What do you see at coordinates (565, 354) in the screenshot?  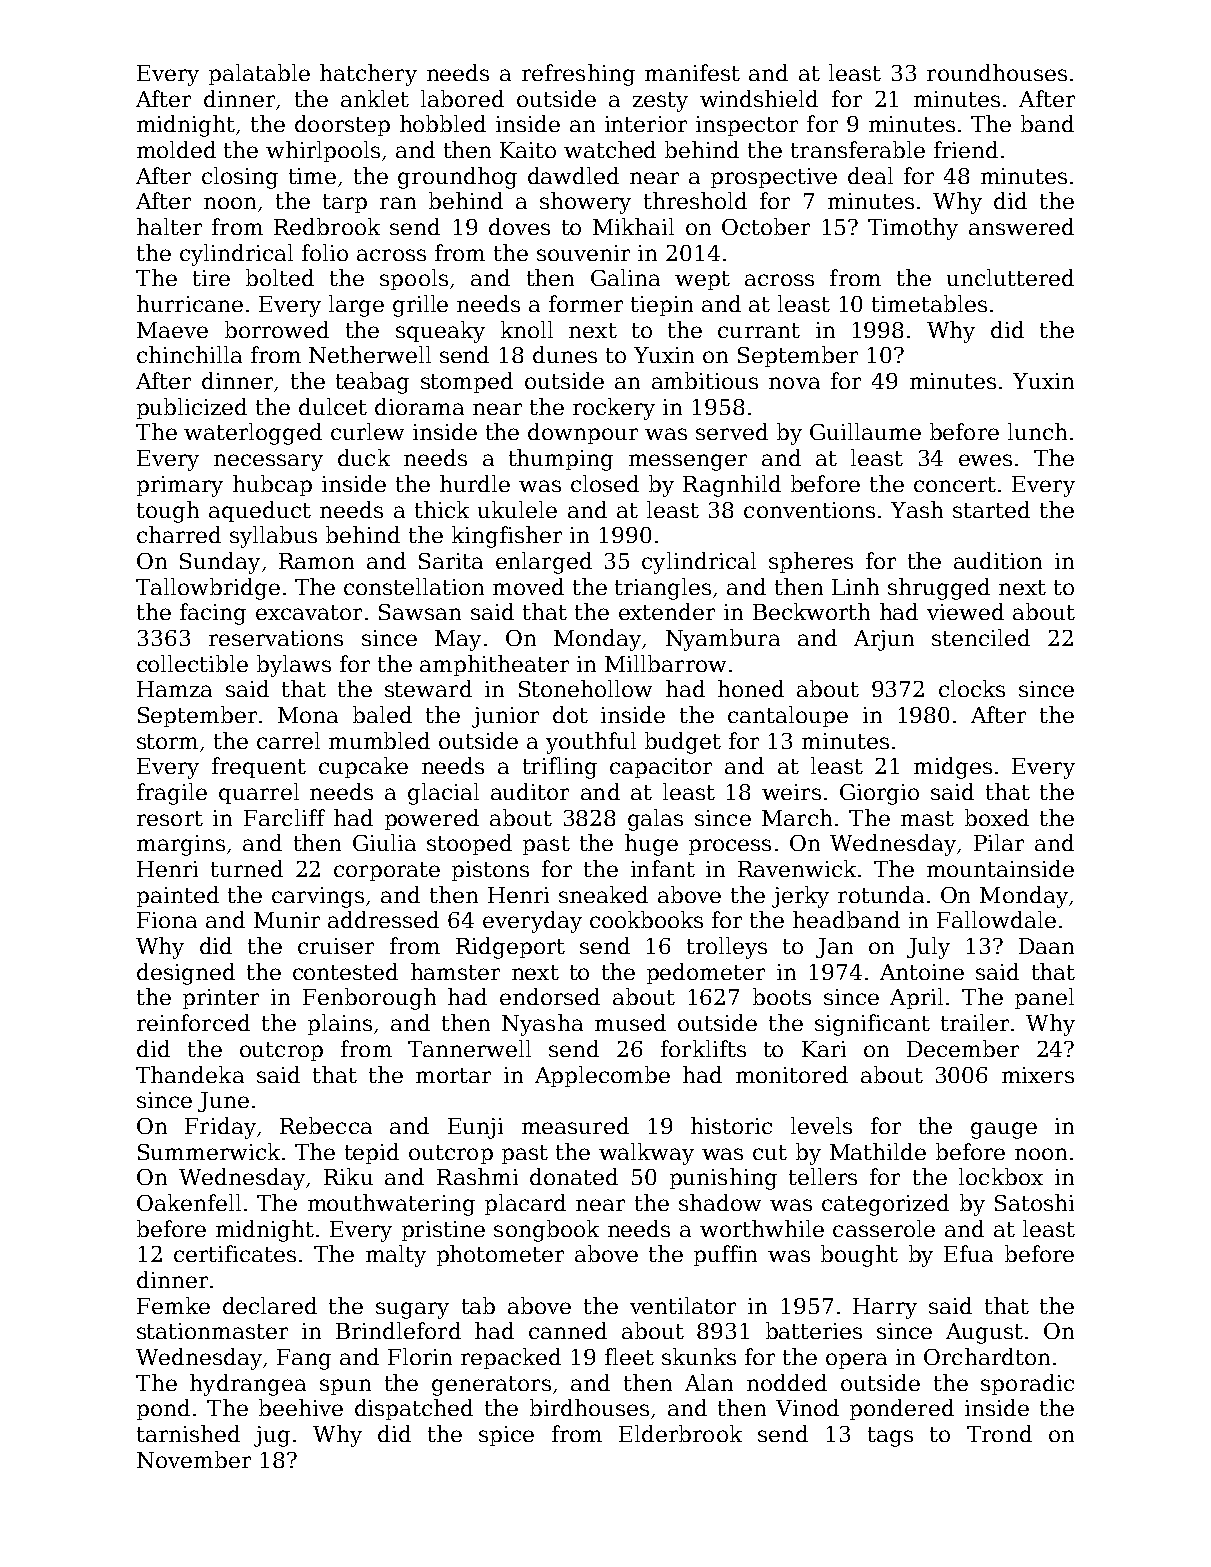 I see `dunes` at bounding box center [565, 354].
